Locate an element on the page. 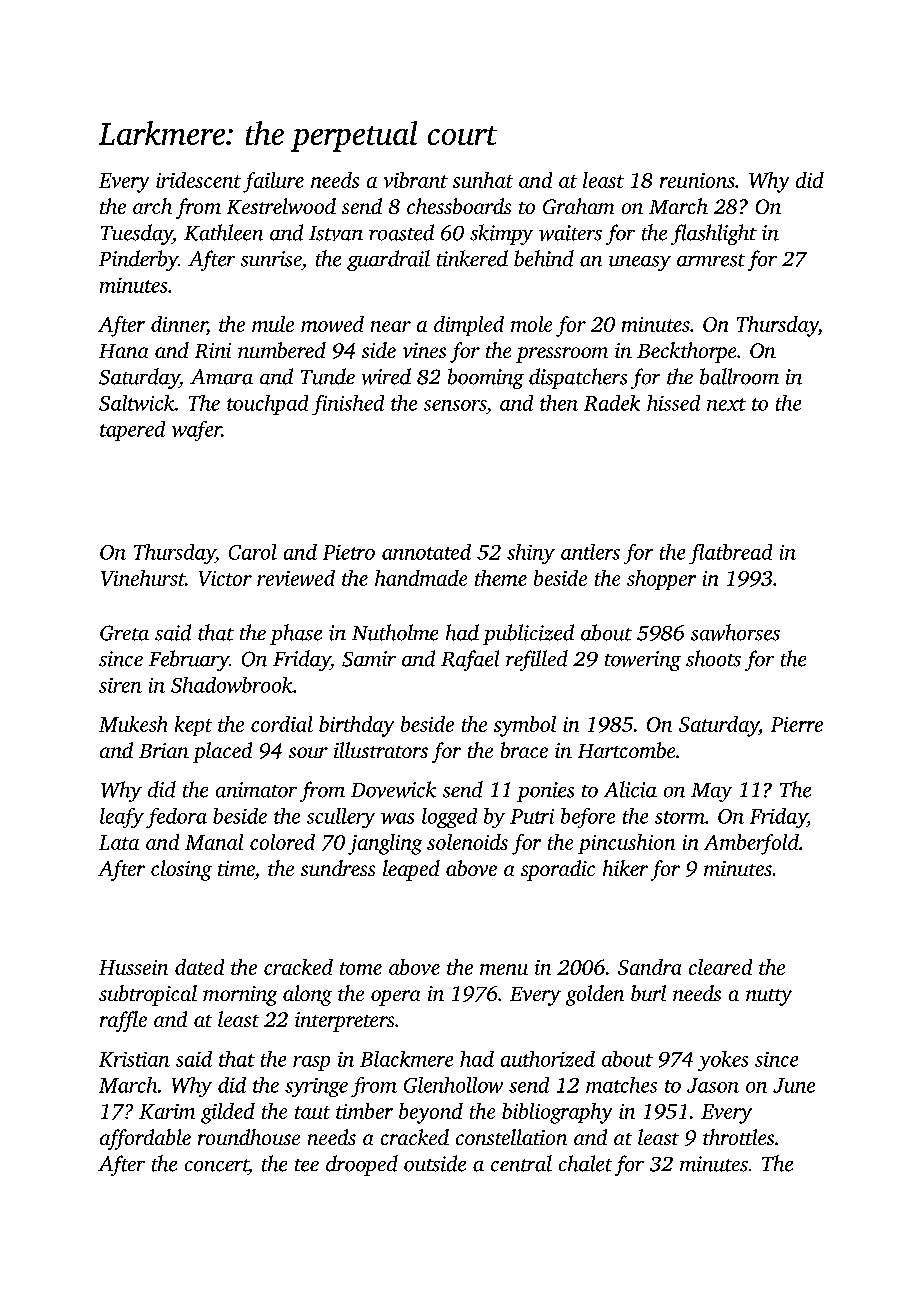  Pinderby is located at coordinates (138, 260).
